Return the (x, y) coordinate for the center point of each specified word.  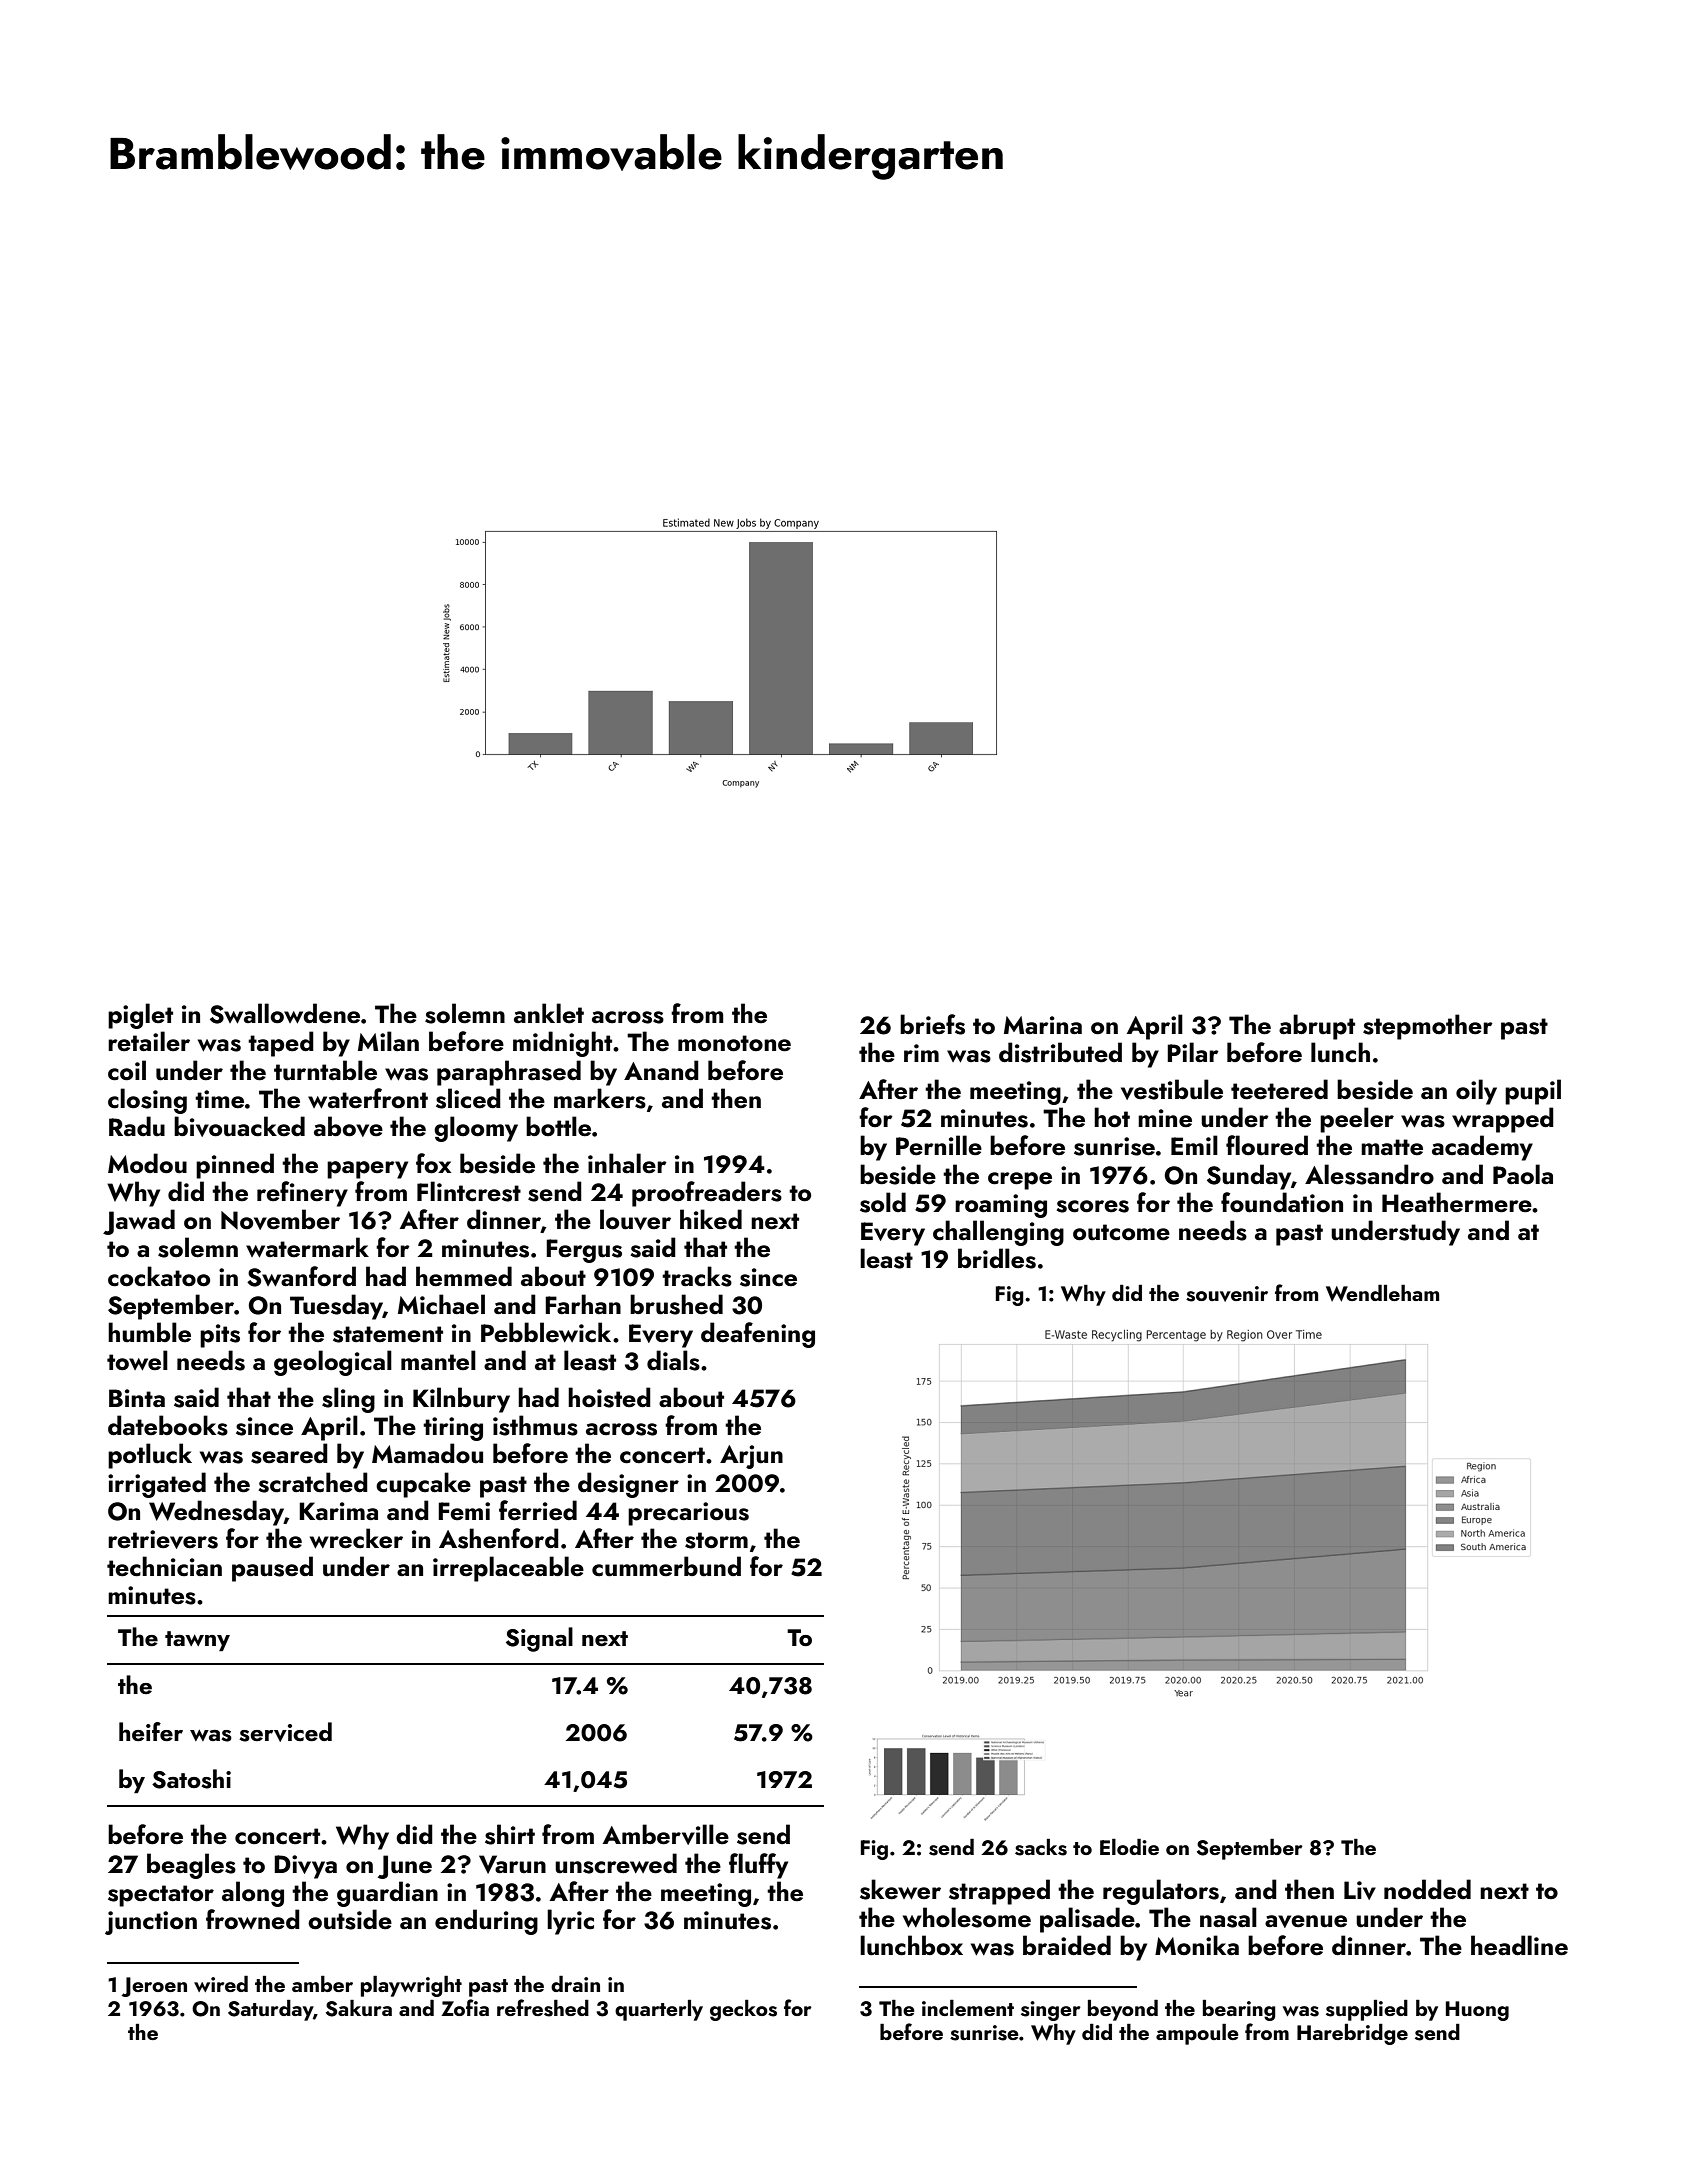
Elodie (1129, 1847)
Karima (338, 1511)
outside (350, 1919)
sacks (1041, 1847)
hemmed (464, 1276)
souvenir (1227, 1294)
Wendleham (1382, 1293)
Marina (1043, 1025)
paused (272, 1569)
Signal (539, 1639)
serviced (285, 1732)
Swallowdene (285, 1013)
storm (716, 1540)
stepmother (1428, 1027)
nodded (1427, 1889)
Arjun (751, 1457)
